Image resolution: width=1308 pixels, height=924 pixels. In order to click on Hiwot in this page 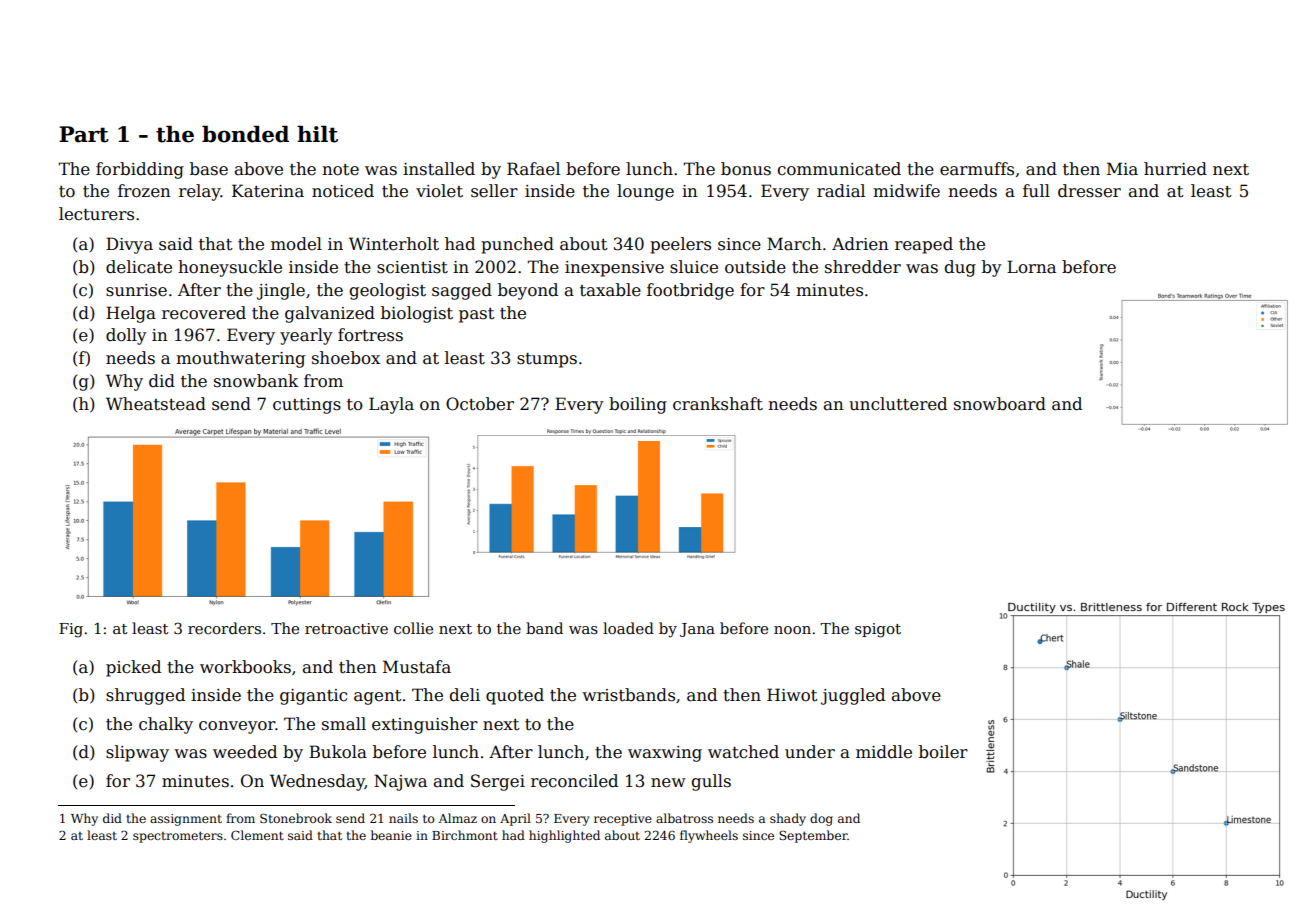, I will do `click(792, 695)`.
